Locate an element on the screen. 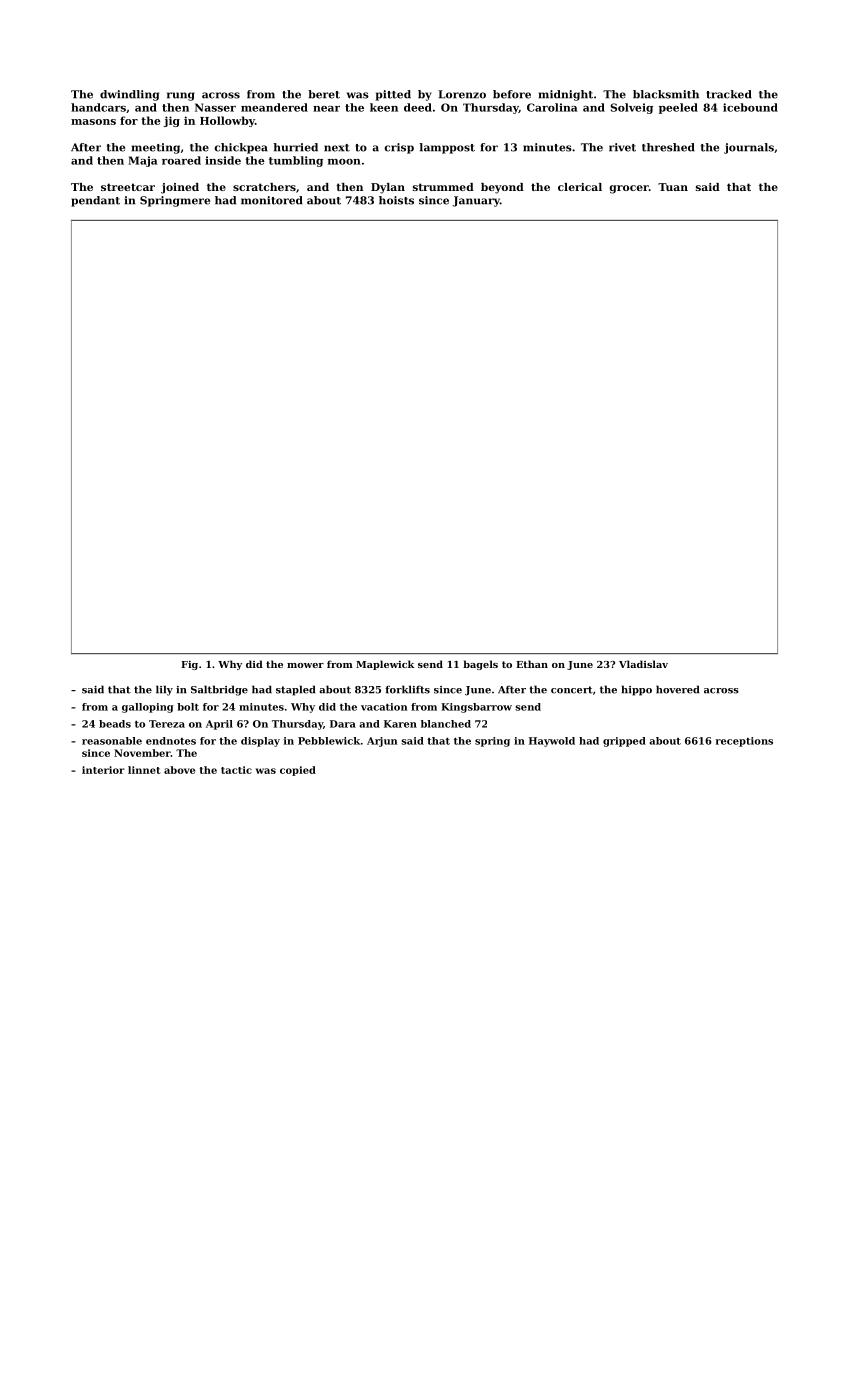 The image size is (849, 1400). Vladislav is located at coordinates (643, 664).
